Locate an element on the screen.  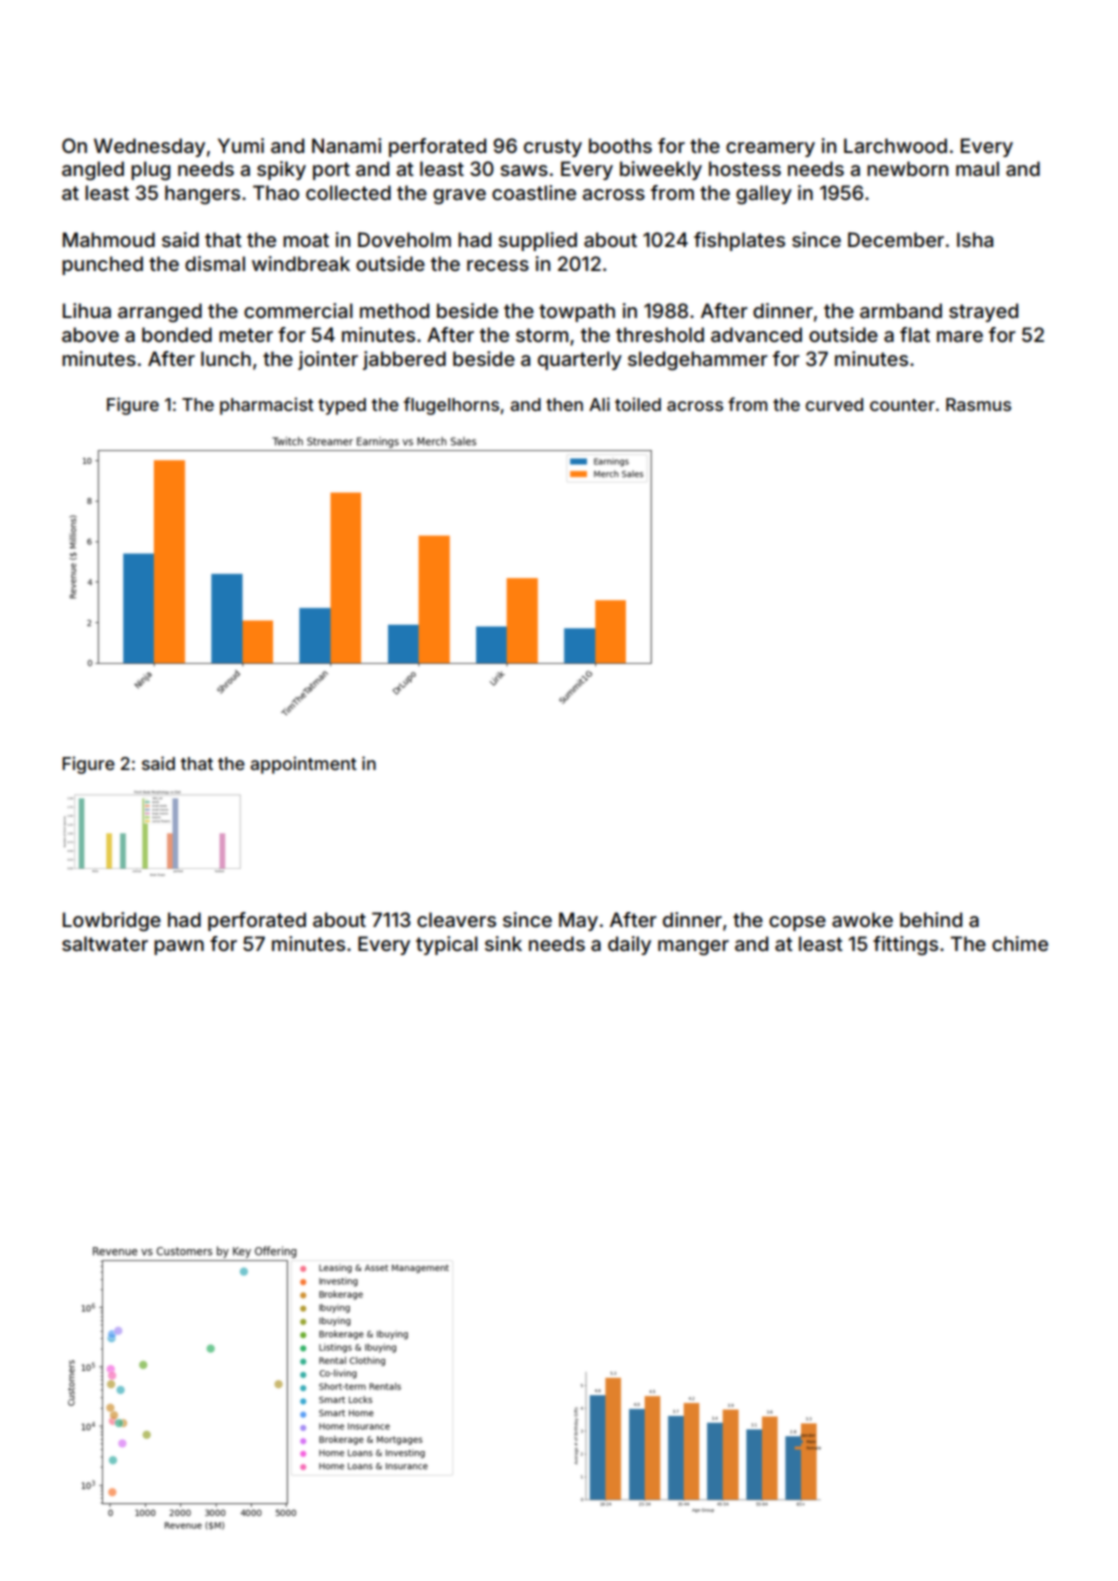
copse is located at coordinates (797, 923).
